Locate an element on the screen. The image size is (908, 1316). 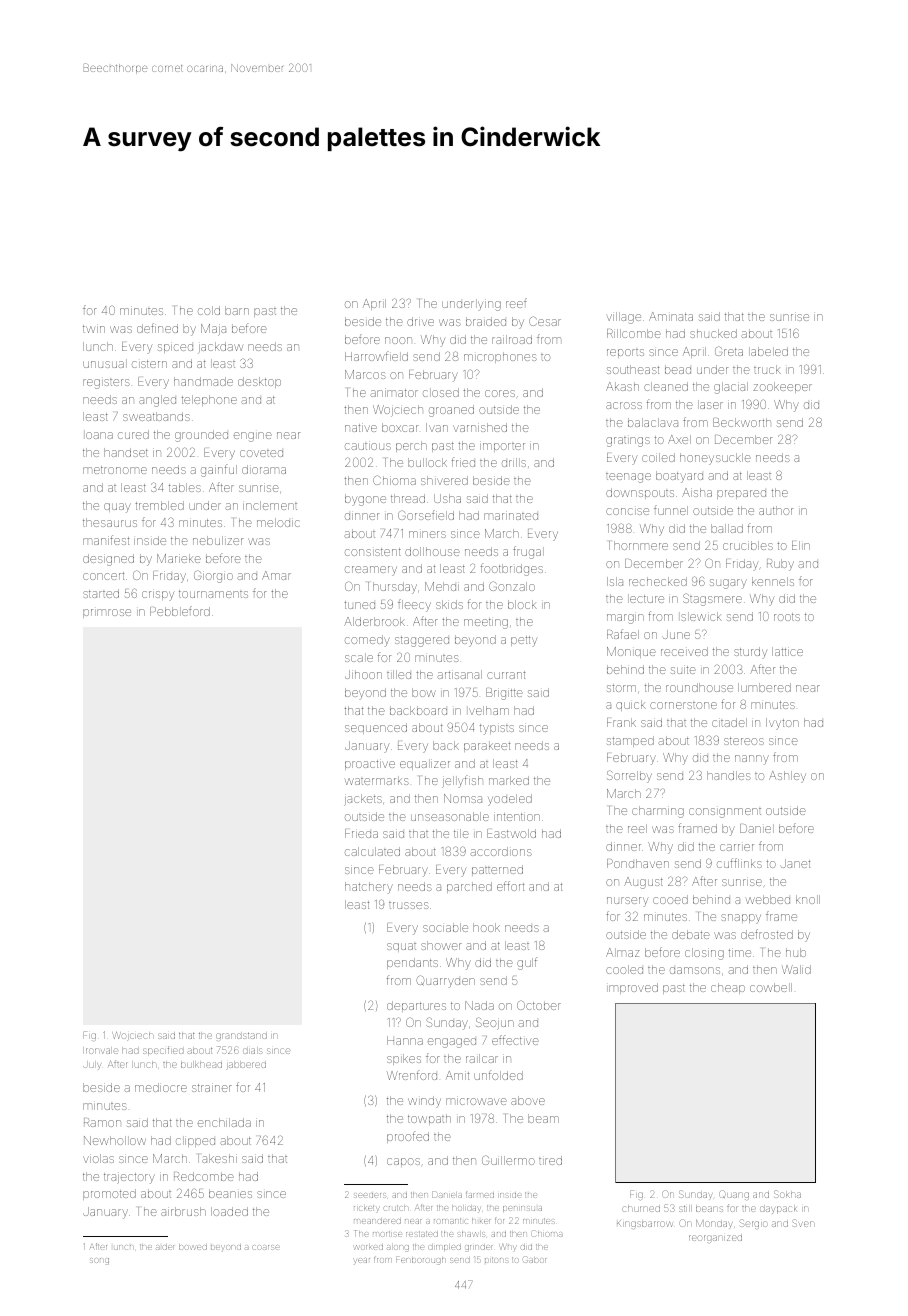
reef is located at coordinates (516, 303).
